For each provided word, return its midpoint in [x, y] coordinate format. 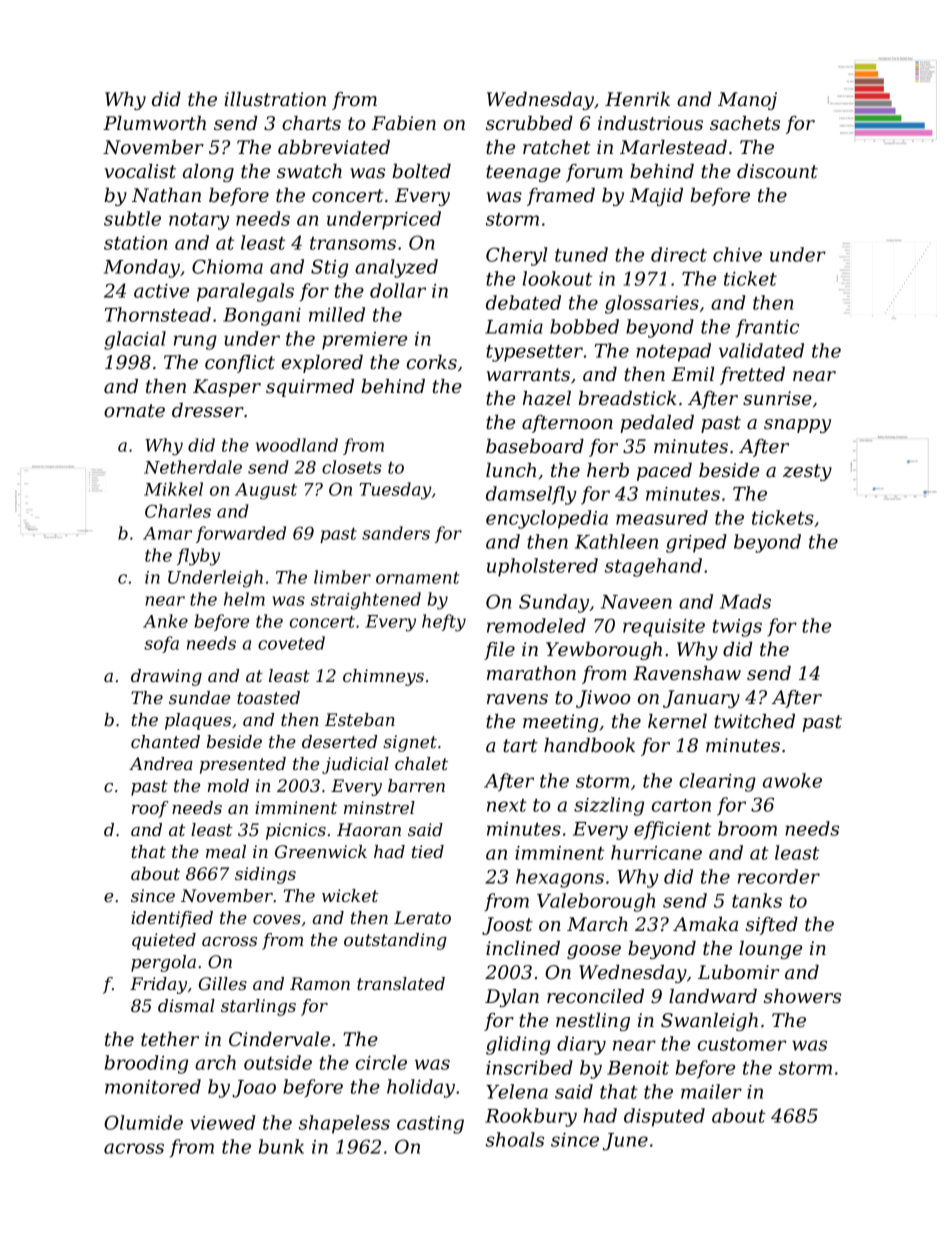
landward [713, 996]
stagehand [653, 567]
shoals [515, 1139]
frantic [767, 328]
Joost [507, 926]
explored [322, 364]
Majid [656, 197]
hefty [444, 623]
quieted [164, 941]
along [208, 173]
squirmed [310, 388]
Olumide [143, 1122]
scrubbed [529, 123]
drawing [166, 677]
